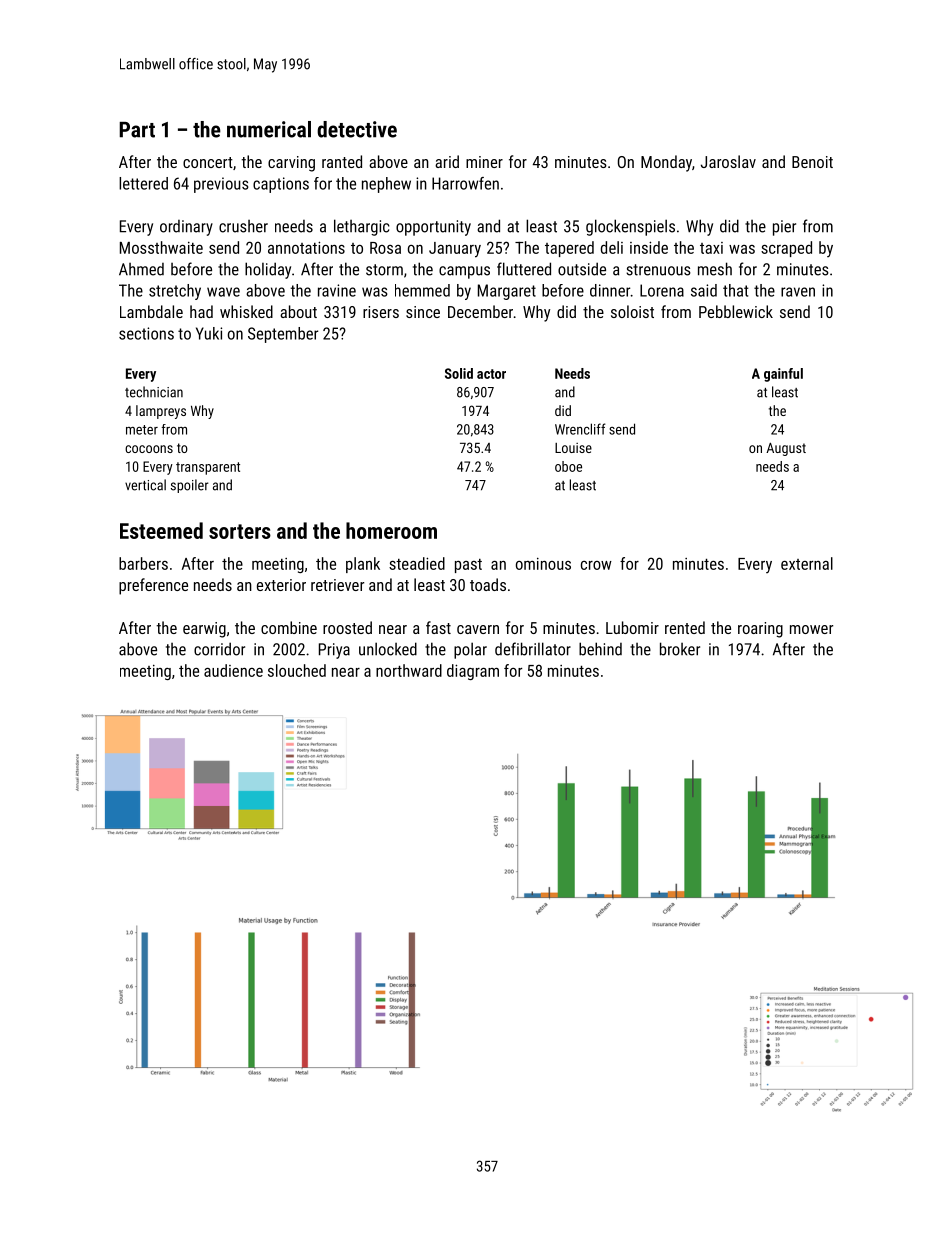 Image resolution: width=952 pixels, height=1233 pixels. Describe the element at coordinates (204, 630) in the document. I see `earwig` at that location.
